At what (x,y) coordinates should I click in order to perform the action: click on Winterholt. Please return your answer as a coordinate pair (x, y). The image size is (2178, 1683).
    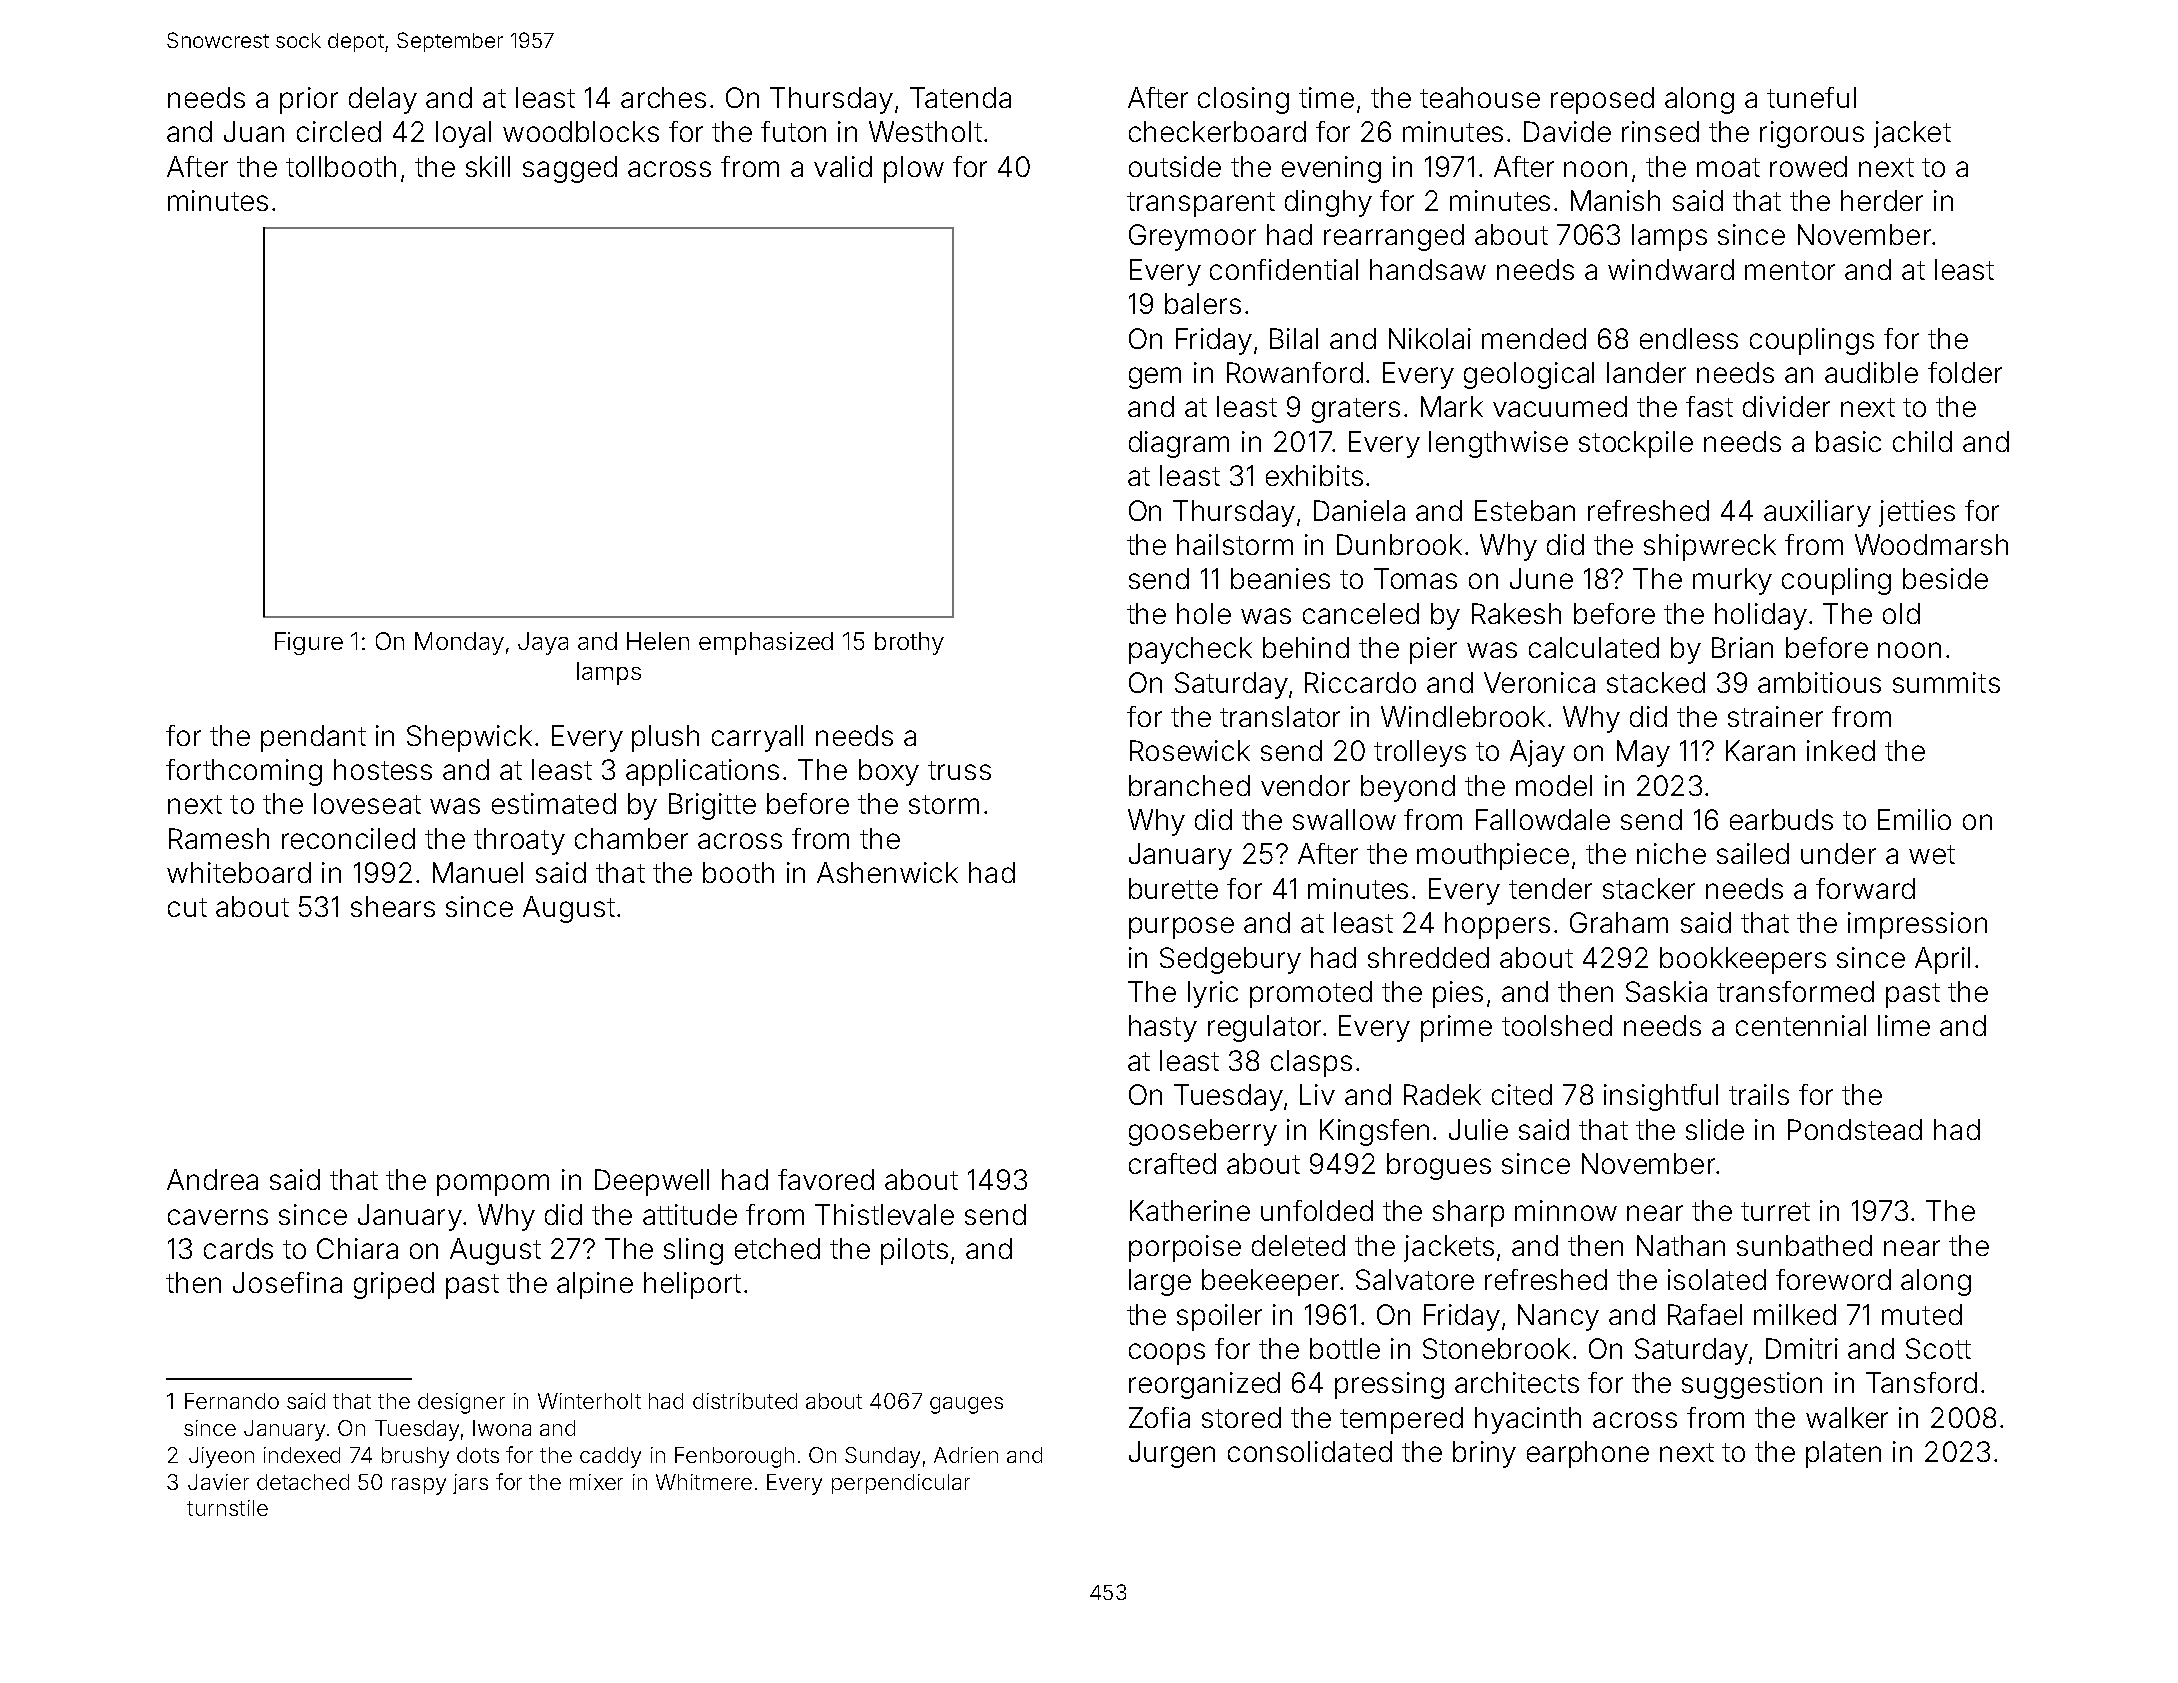
    Looking at the image, I should click on (589, 1401).
